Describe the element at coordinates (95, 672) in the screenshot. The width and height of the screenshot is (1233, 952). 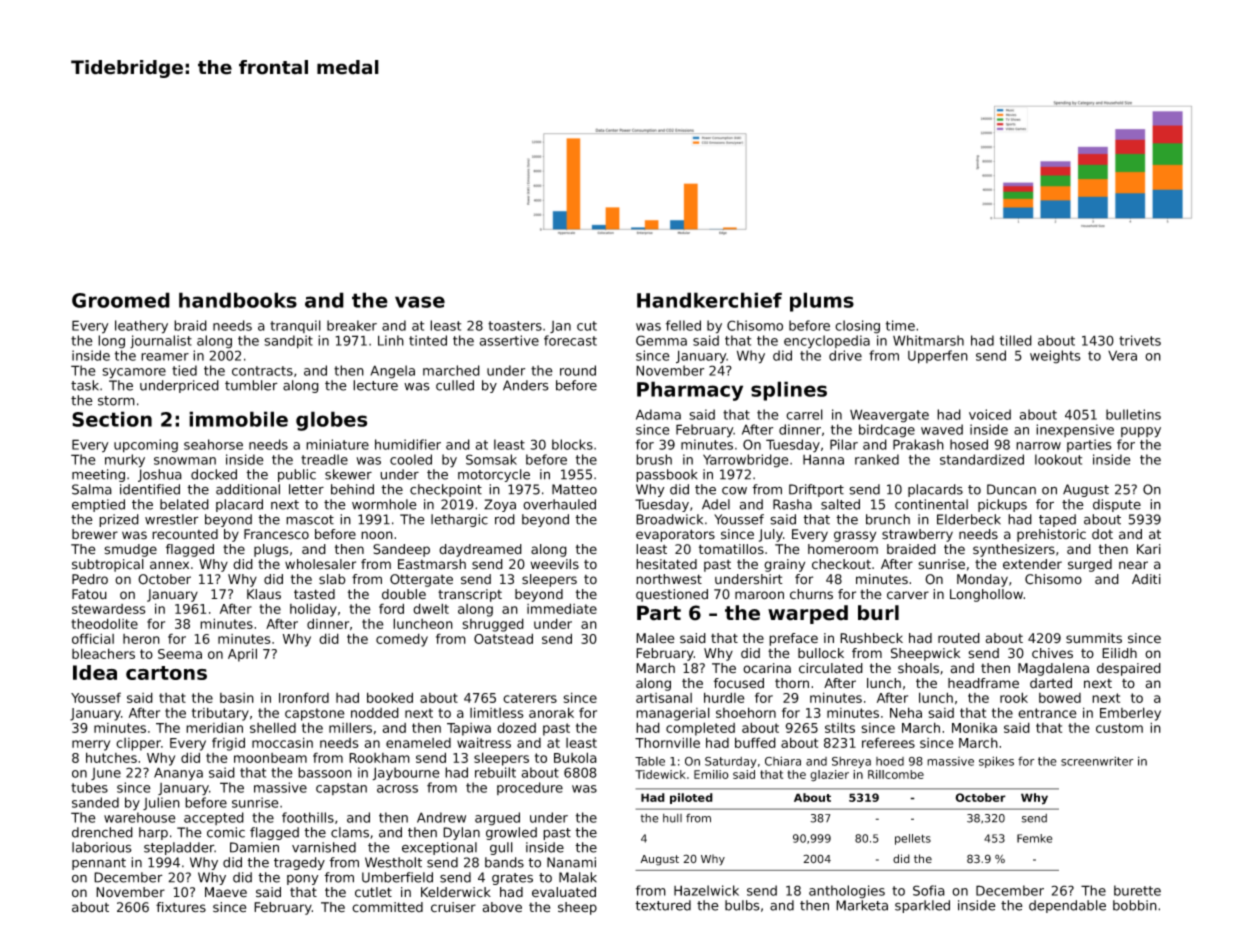
I see `Idea` at that location.
